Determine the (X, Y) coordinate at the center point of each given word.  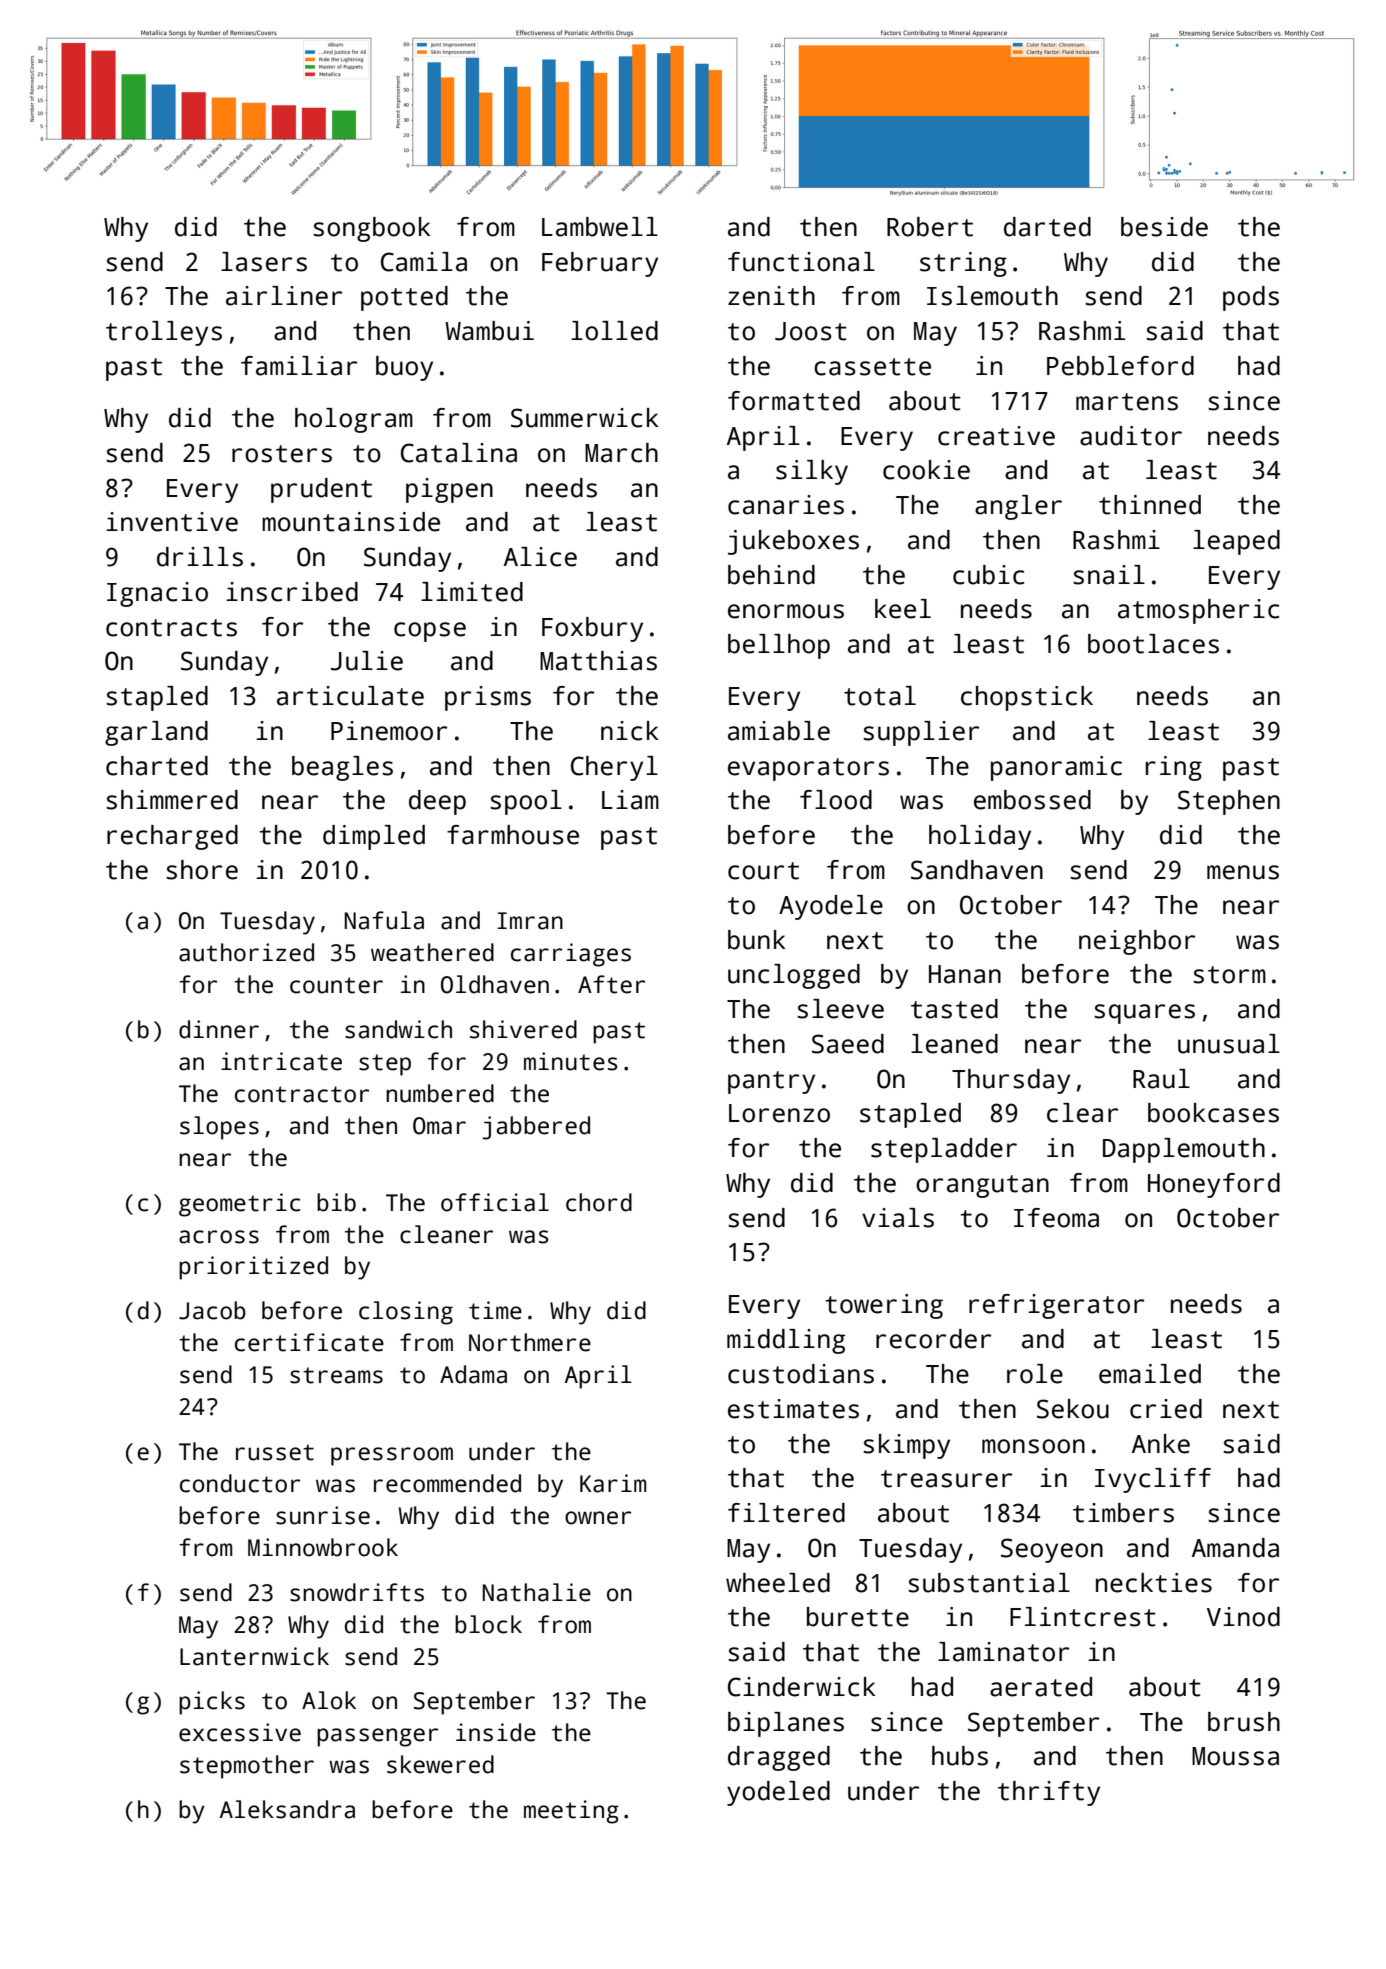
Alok (329, 1700)
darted (1047, 227)
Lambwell (600, 227)
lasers (264, 262)
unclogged (794, 976)
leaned (954, 1044)
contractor (302, 1094)
